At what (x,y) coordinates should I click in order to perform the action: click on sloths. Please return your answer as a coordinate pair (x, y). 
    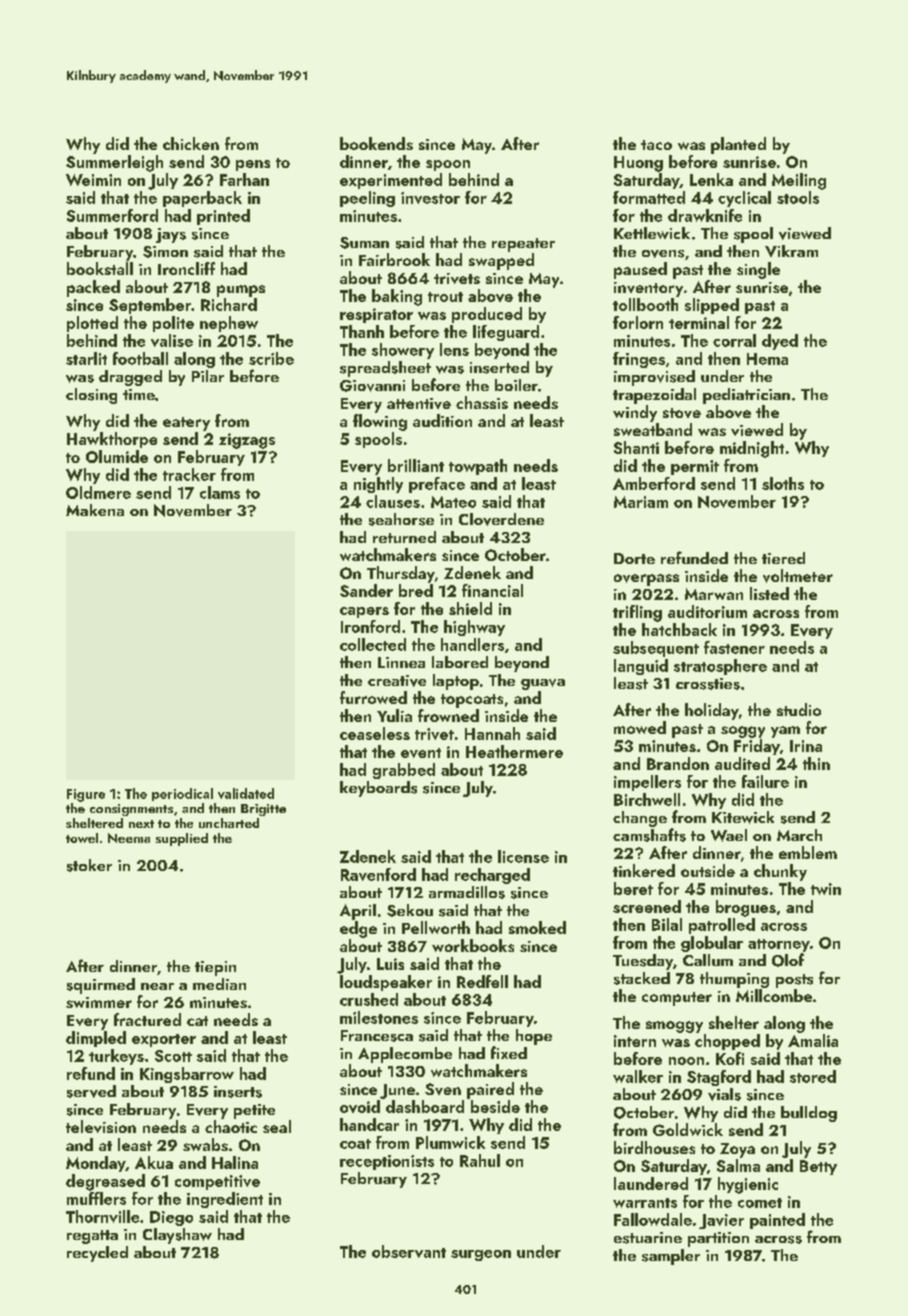
    Looking at the image, I should click on (783, 483).
